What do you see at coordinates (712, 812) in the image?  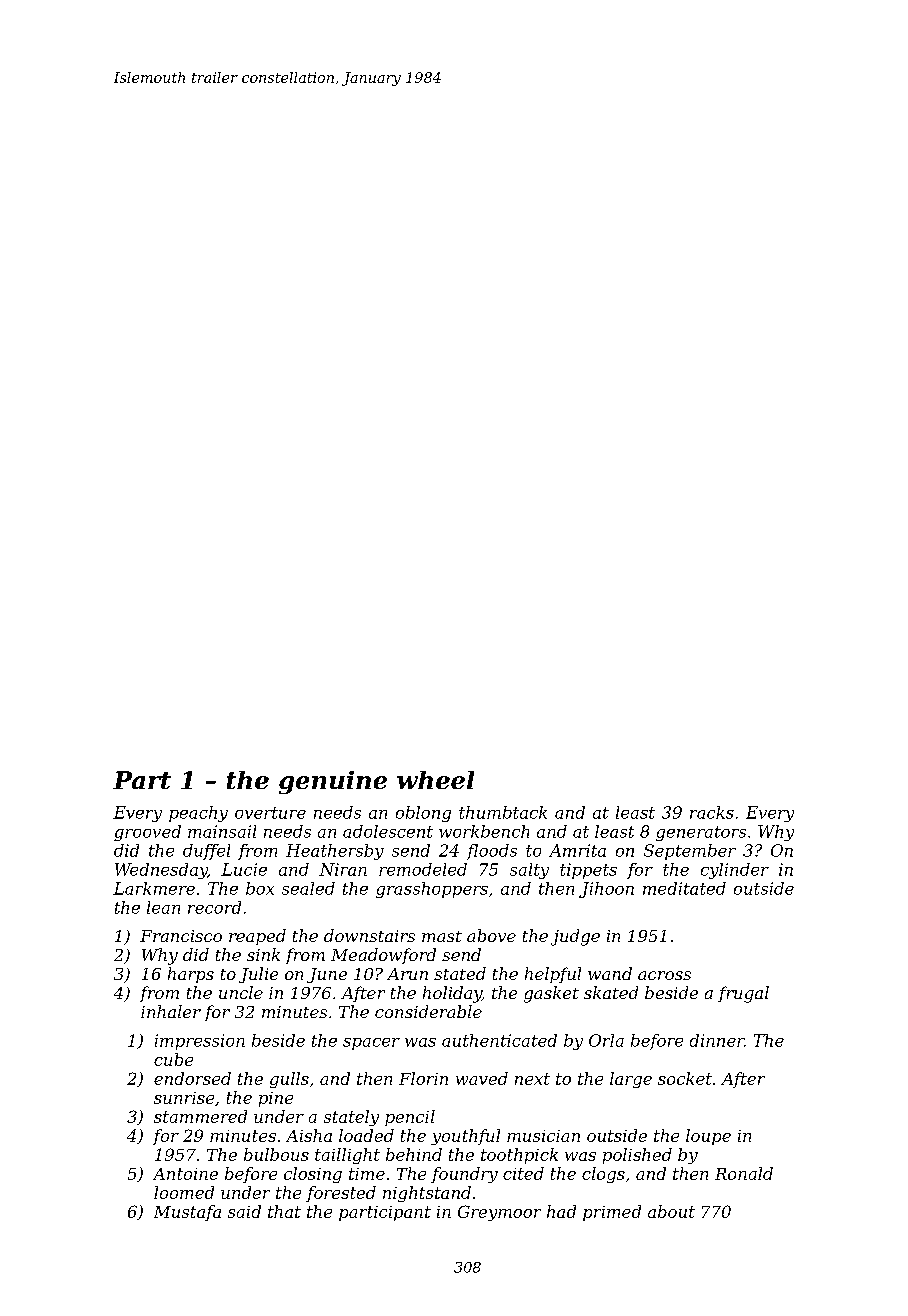 I see `racks` at bounding box center [712, 812].
